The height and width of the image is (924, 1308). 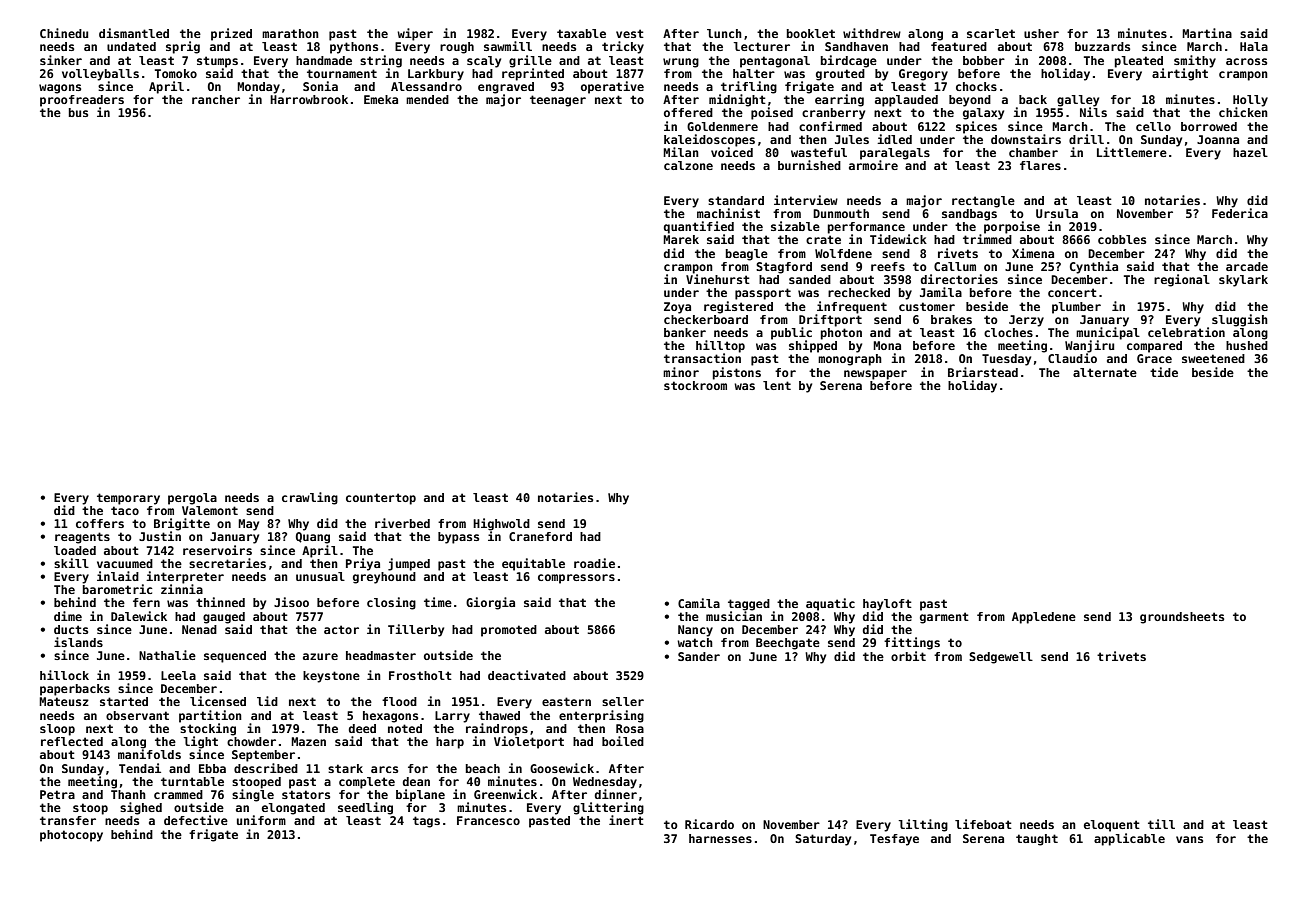 What do you see at coordinates (908, 656) in the image?
I see `orbit` at bounding box center [908, 656].
